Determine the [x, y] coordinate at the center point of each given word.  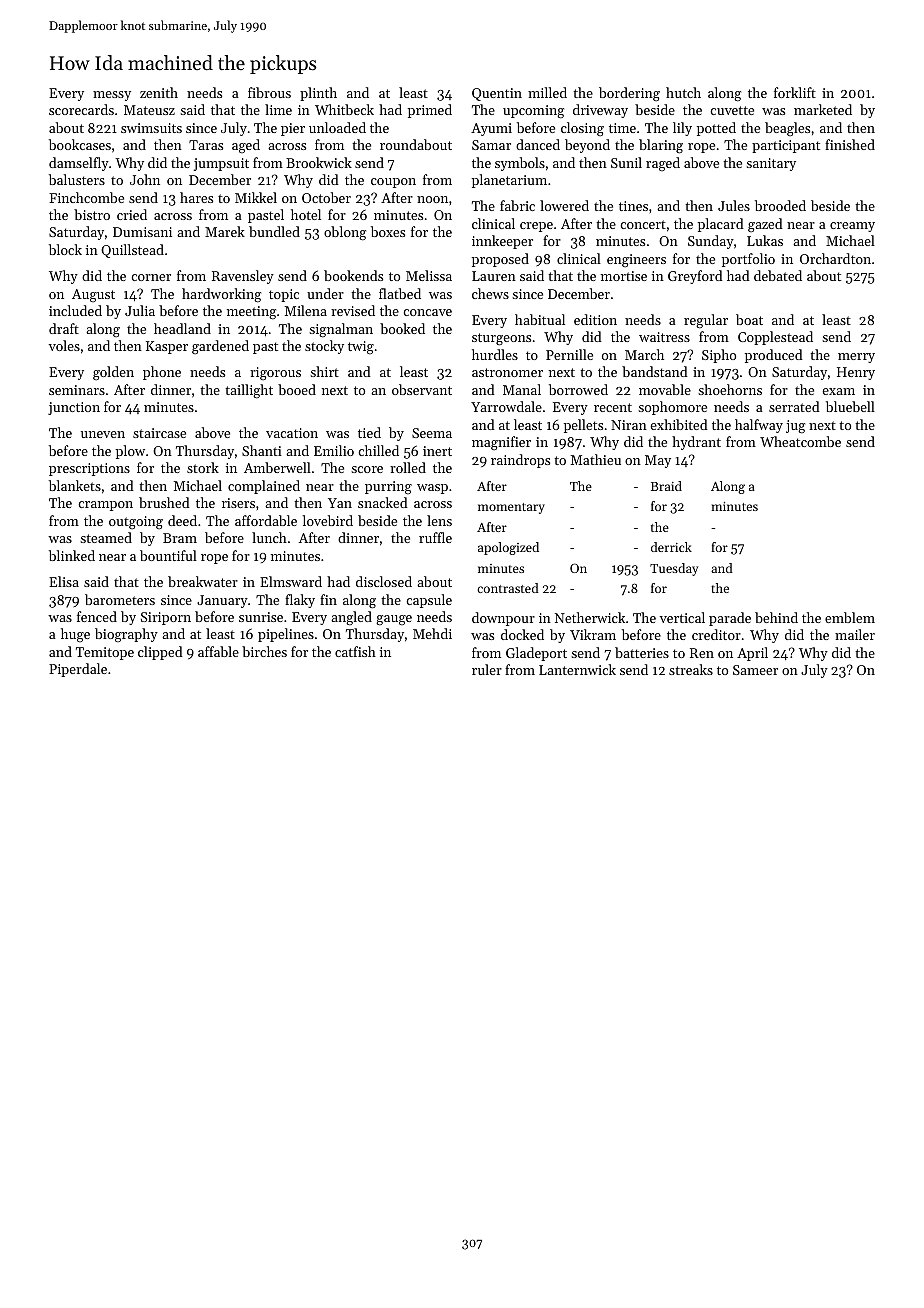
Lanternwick [577, 669]
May [658, 461]
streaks [691, 669]
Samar [491, 145]
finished [850, 144]
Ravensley [243, 277]
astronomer [507, 372]
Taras [206, 145]
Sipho [719, 356]
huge [75, 635]
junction [74, 408]
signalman [341, 330]
